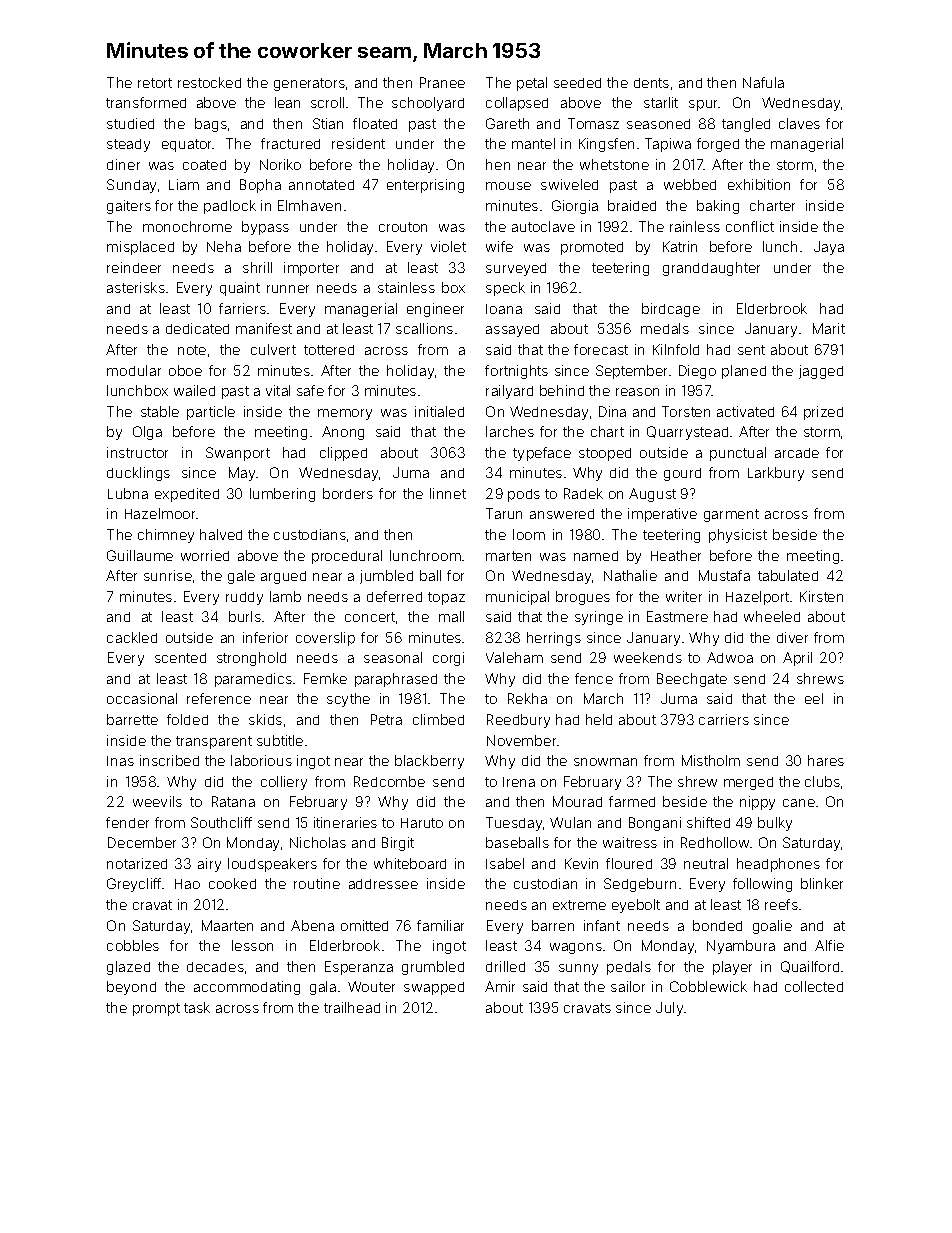 The image size is (952, 1233). Describe the element at coordinates (829, 328) in the screenshot. I see `Marit` at that location.
